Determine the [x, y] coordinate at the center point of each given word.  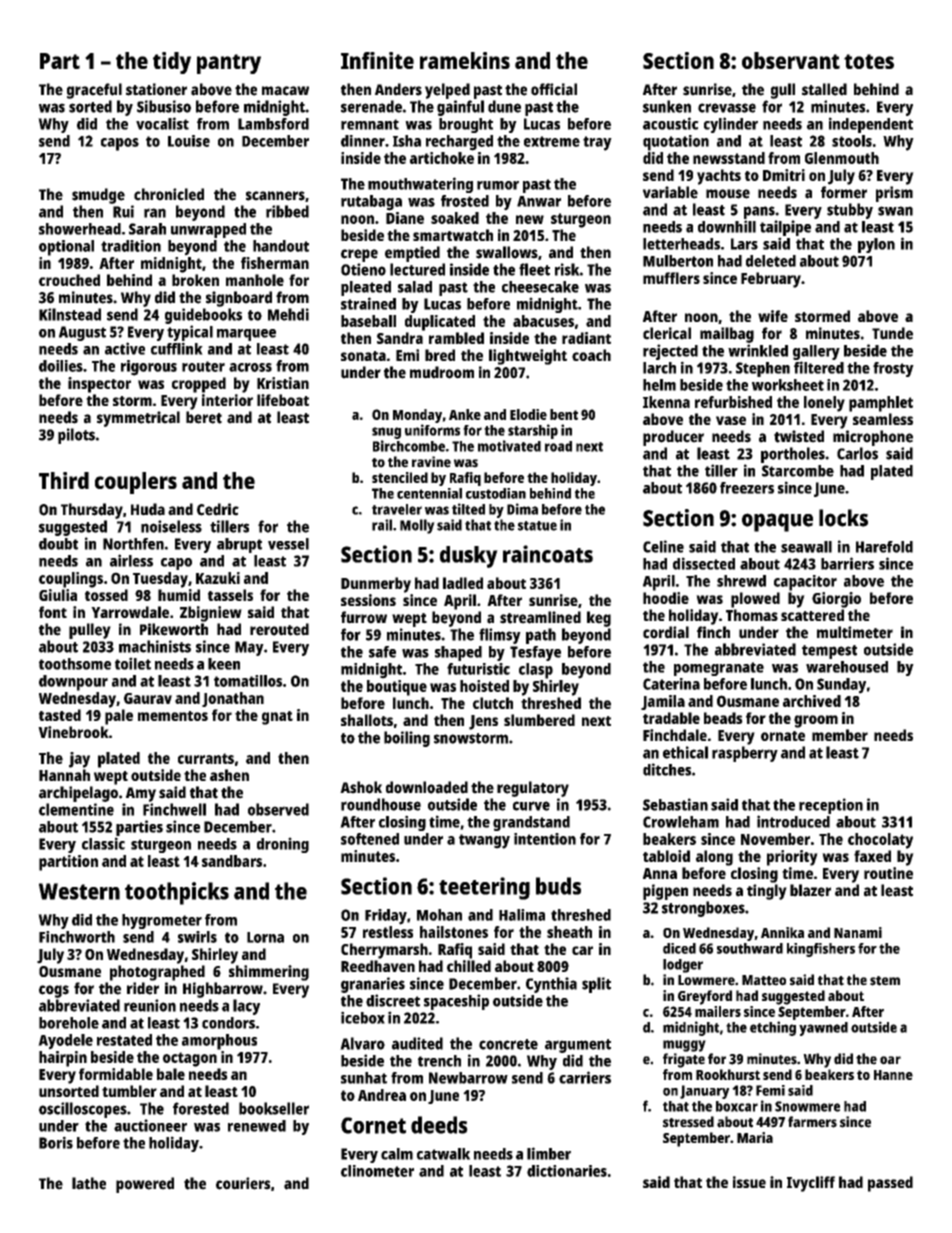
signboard [239, 299]
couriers [243, 1183]
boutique [397, 688]
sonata [363, 356]
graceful [94, 91]
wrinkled [758, 350]
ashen [229, 775]
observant [791, 60]
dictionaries [567, 1171]
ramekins [465, 60]
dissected [704, 563]
